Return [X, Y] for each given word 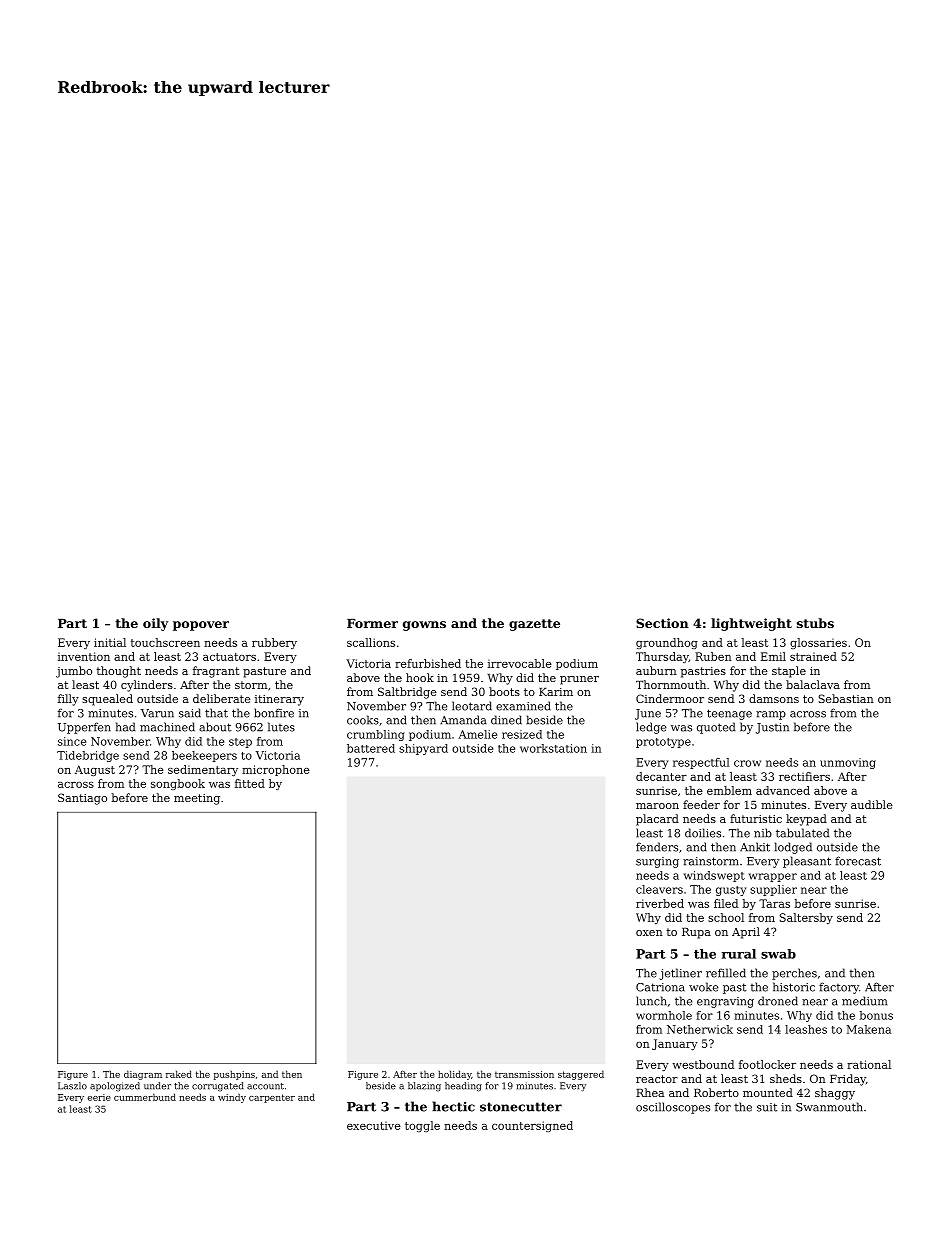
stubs [815, 623]
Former [372, 623]
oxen [649, 933]
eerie [99, 1097]
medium [864, 1001]
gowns [424, 626]
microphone [276, 770]
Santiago [82, 799]
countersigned [532, 1126]
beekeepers [204, 756]
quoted [716, 728]
